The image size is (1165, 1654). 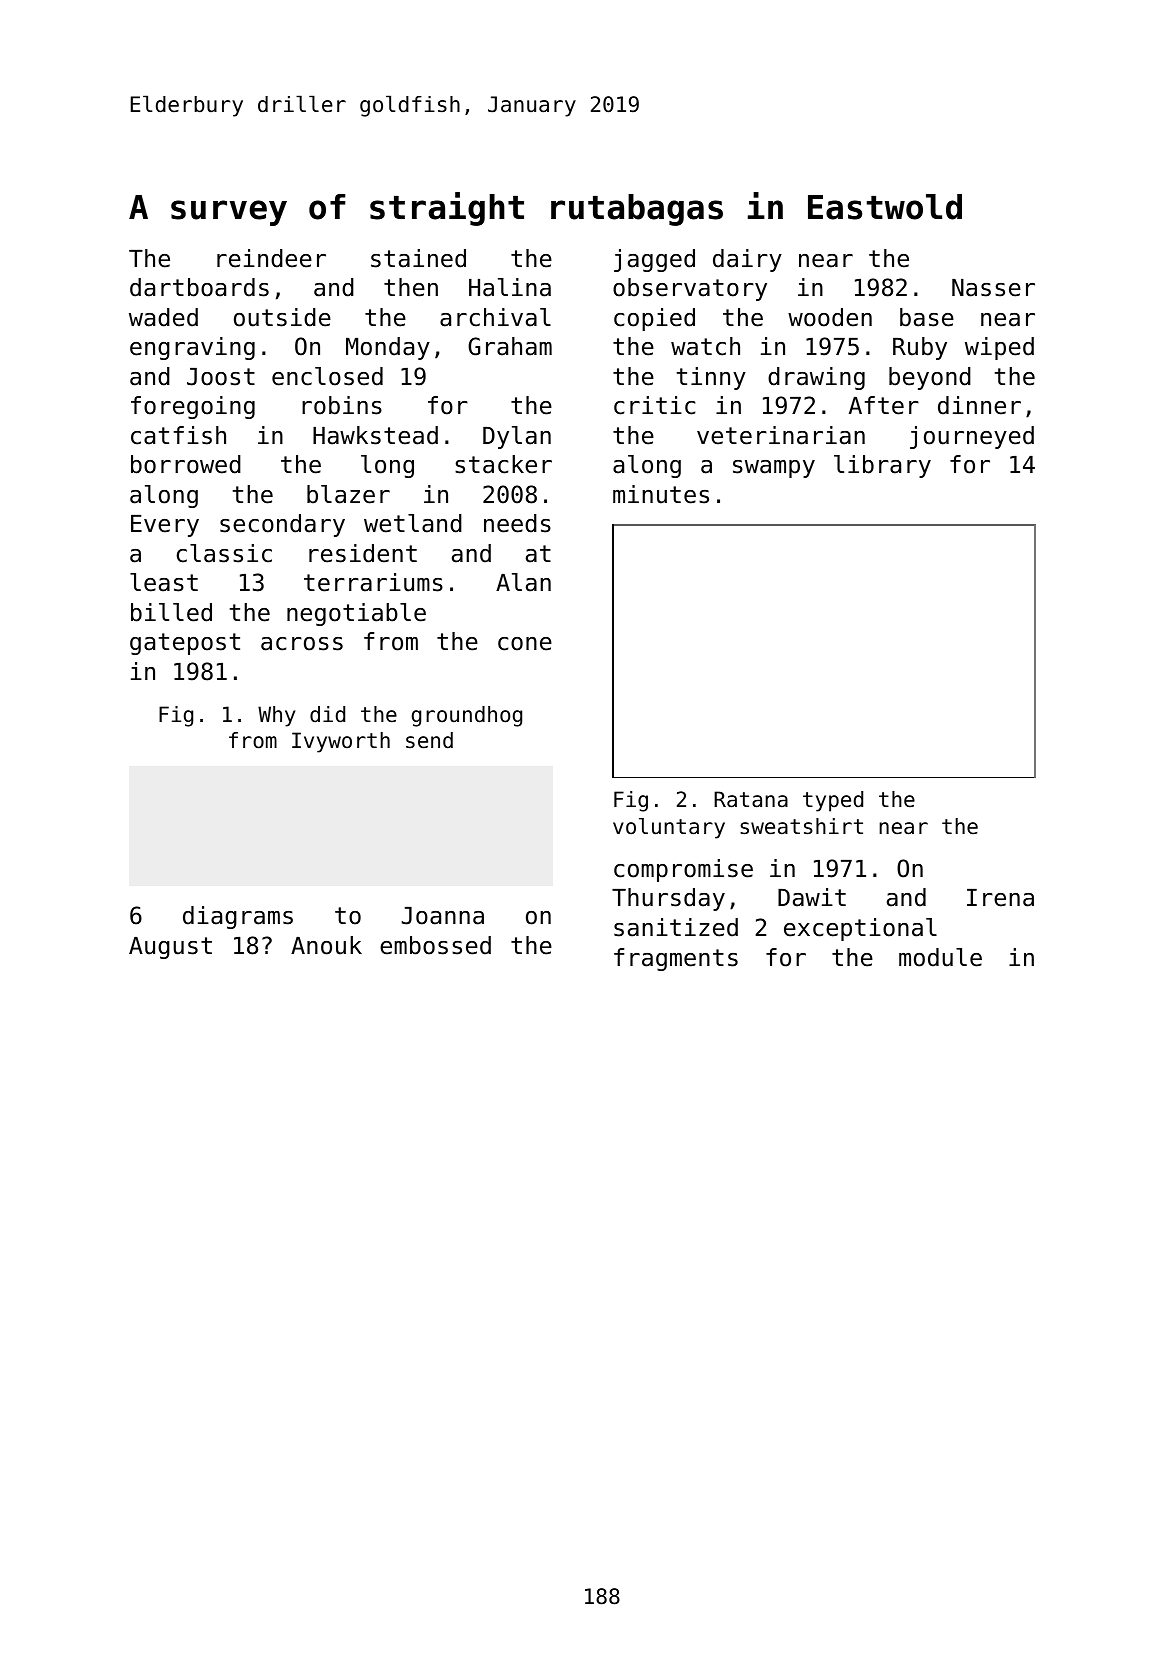 What do you see at coordinates (302, 644) in the screenshot?
I see `across` at bounding box center [302, 644].
